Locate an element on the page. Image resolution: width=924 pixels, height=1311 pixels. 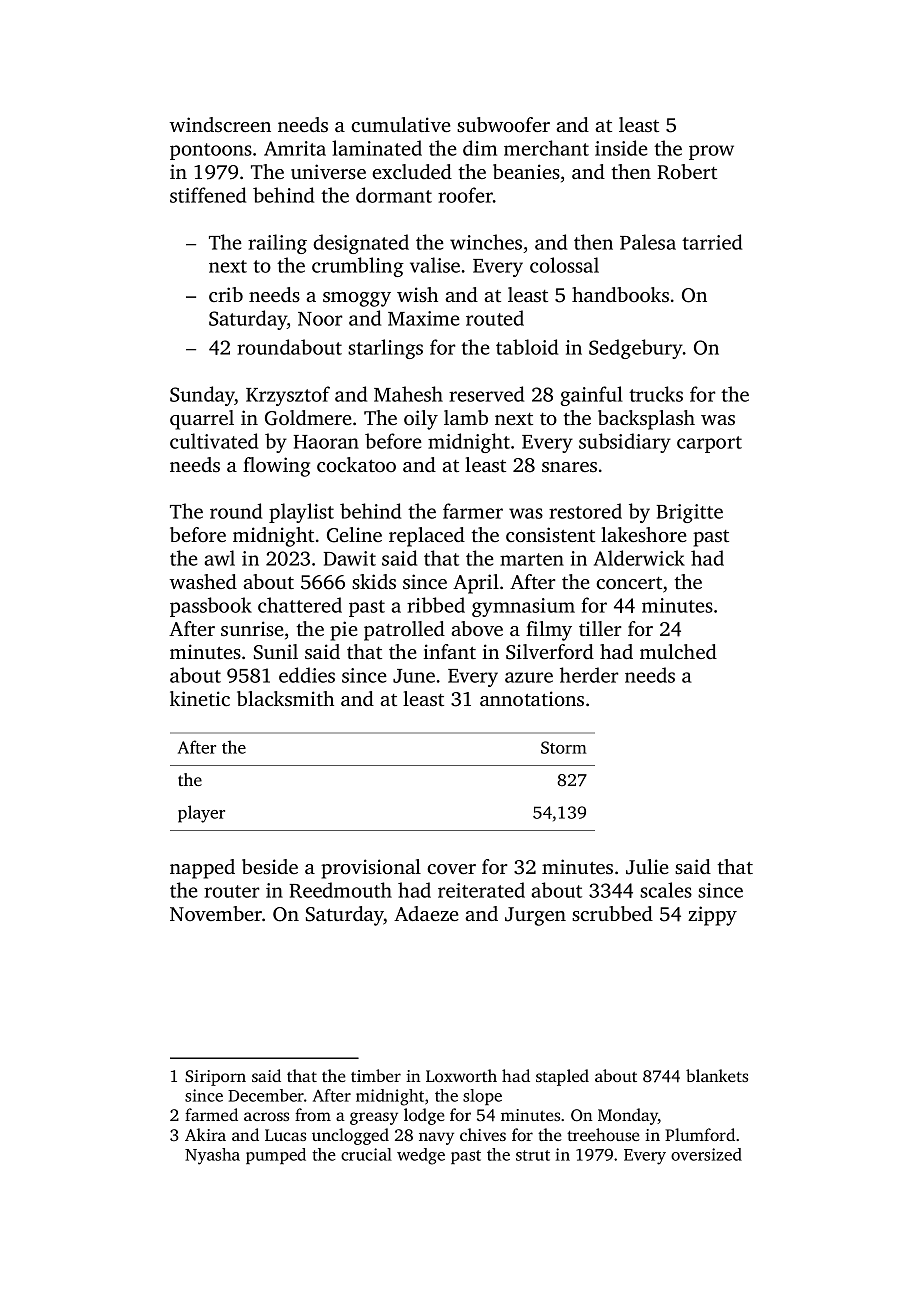
cultivated is located at coordinates (214, 441).
